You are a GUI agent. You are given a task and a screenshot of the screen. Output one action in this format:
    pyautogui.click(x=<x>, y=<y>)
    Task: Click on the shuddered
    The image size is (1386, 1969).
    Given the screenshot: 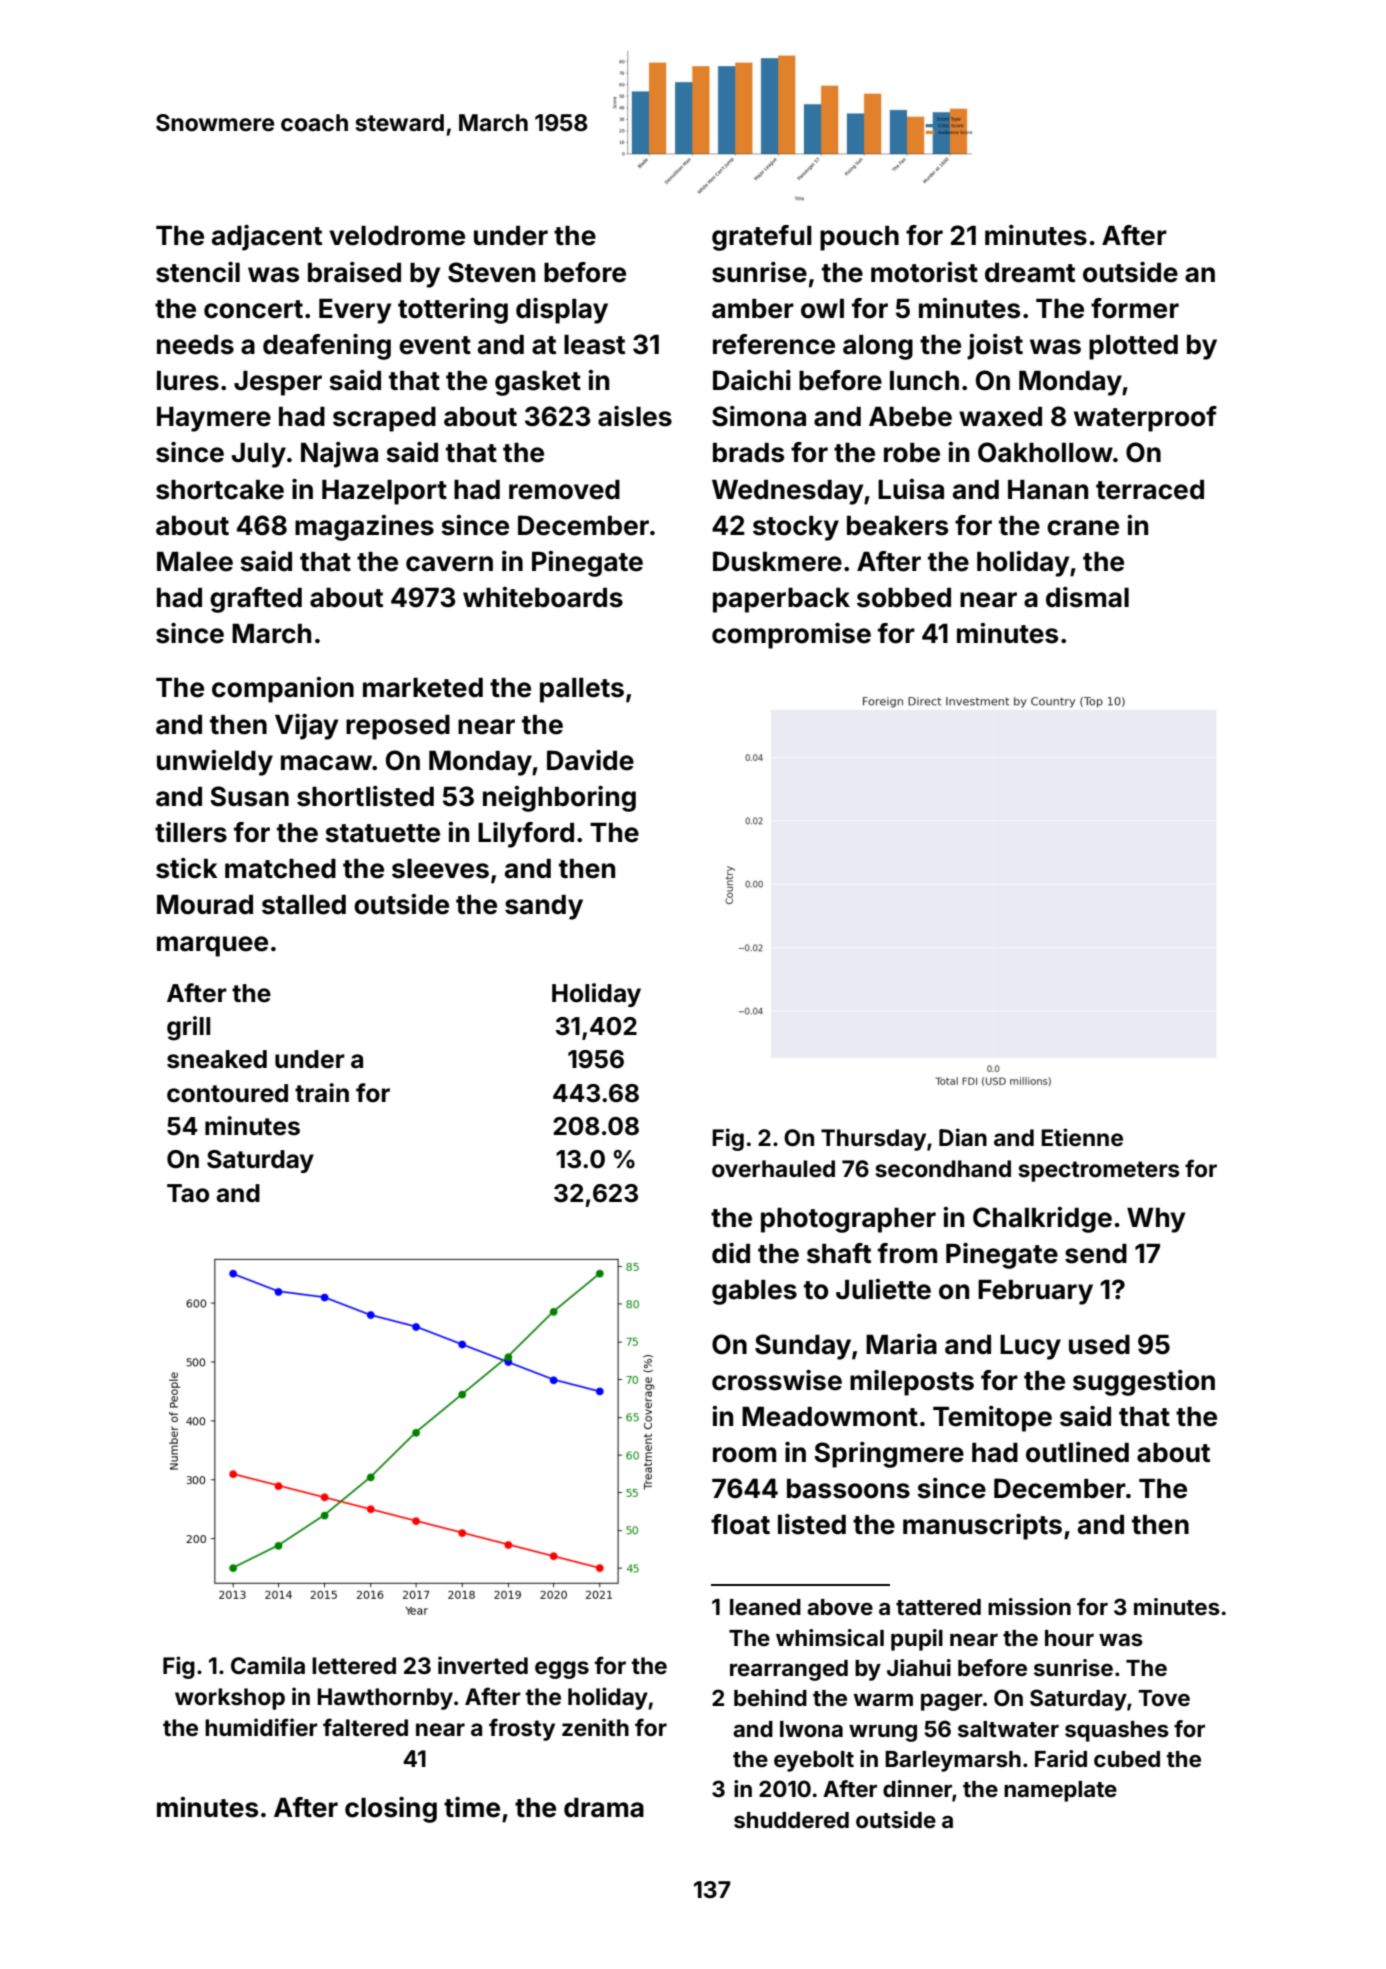 What is the action you would take?
    pyautogui.click(x=791, y=1820)
